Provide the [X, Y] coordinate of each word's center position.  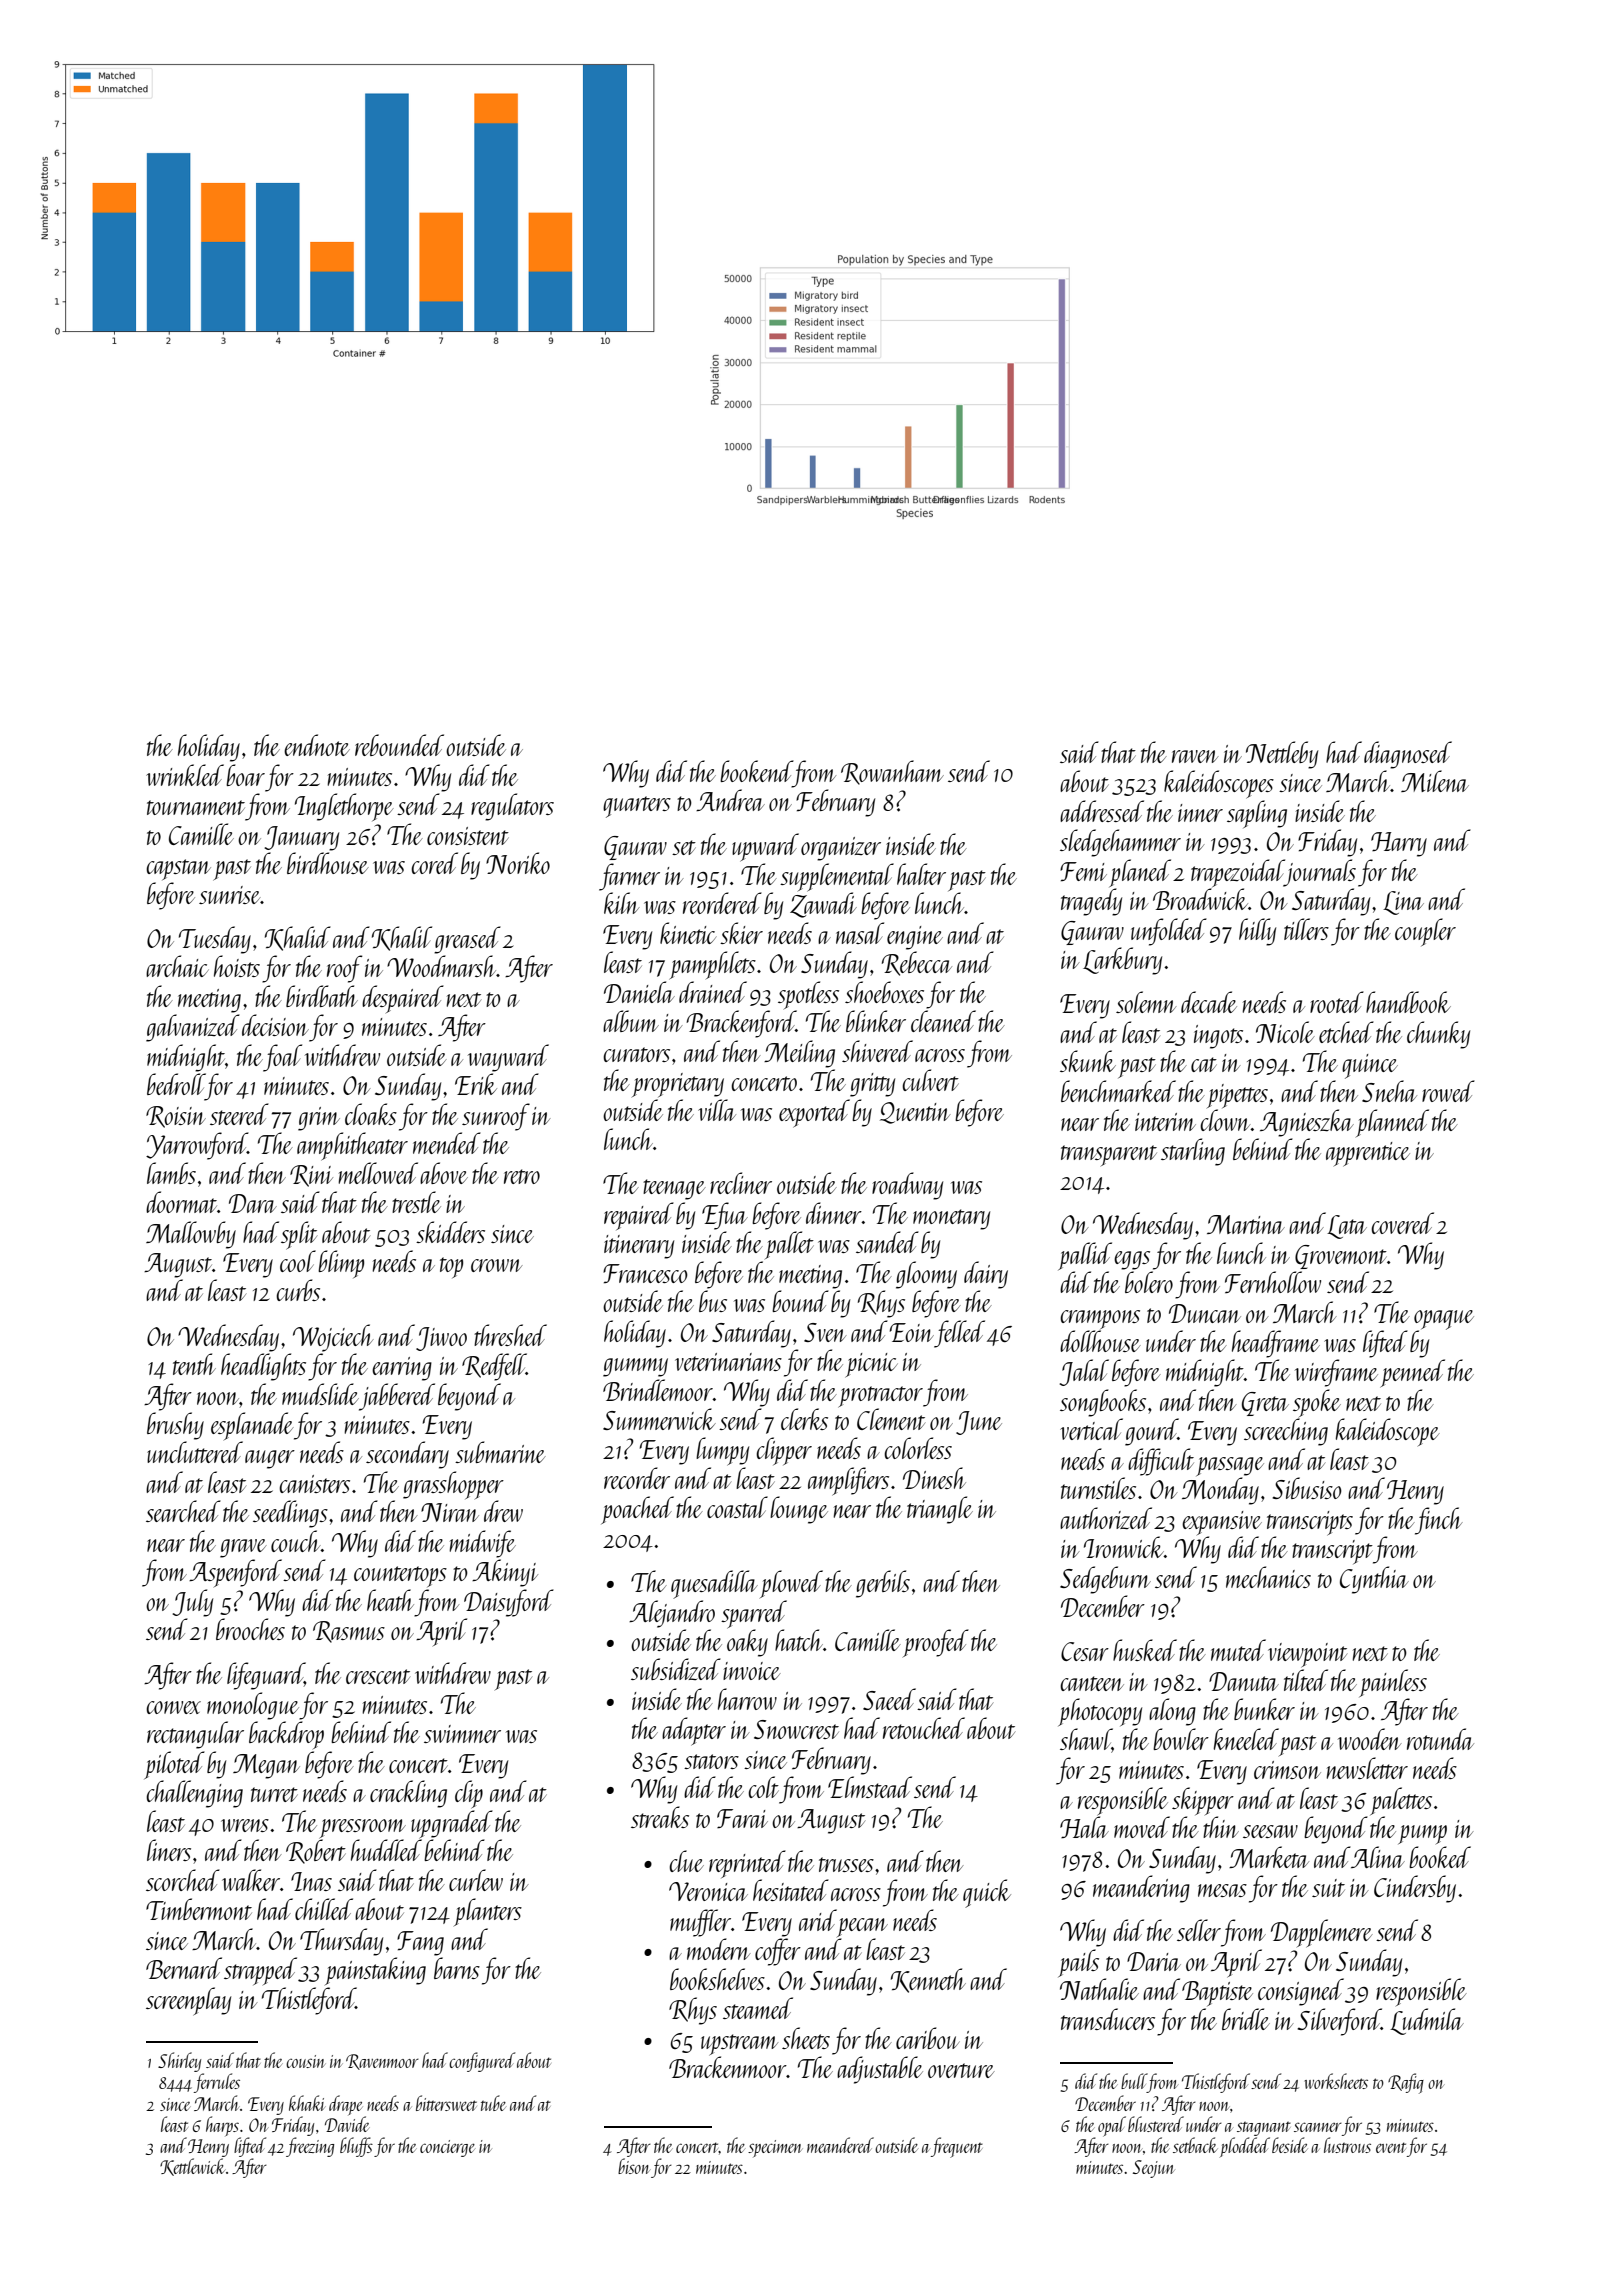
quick [987, 1893]
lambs [171, 1173]
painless [1393, 1683]
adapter [694, 1731]
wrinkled [185, 775]
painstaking [375, 1971]
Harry [1399, 844]
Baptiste [1217, 1993]
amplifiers [848, 1481]
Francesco [645, 1274]
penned [1412, 1373]
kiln [621, 903]
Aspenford [235, 1573]
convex [173, 1707]
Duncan [1205, 1313]
